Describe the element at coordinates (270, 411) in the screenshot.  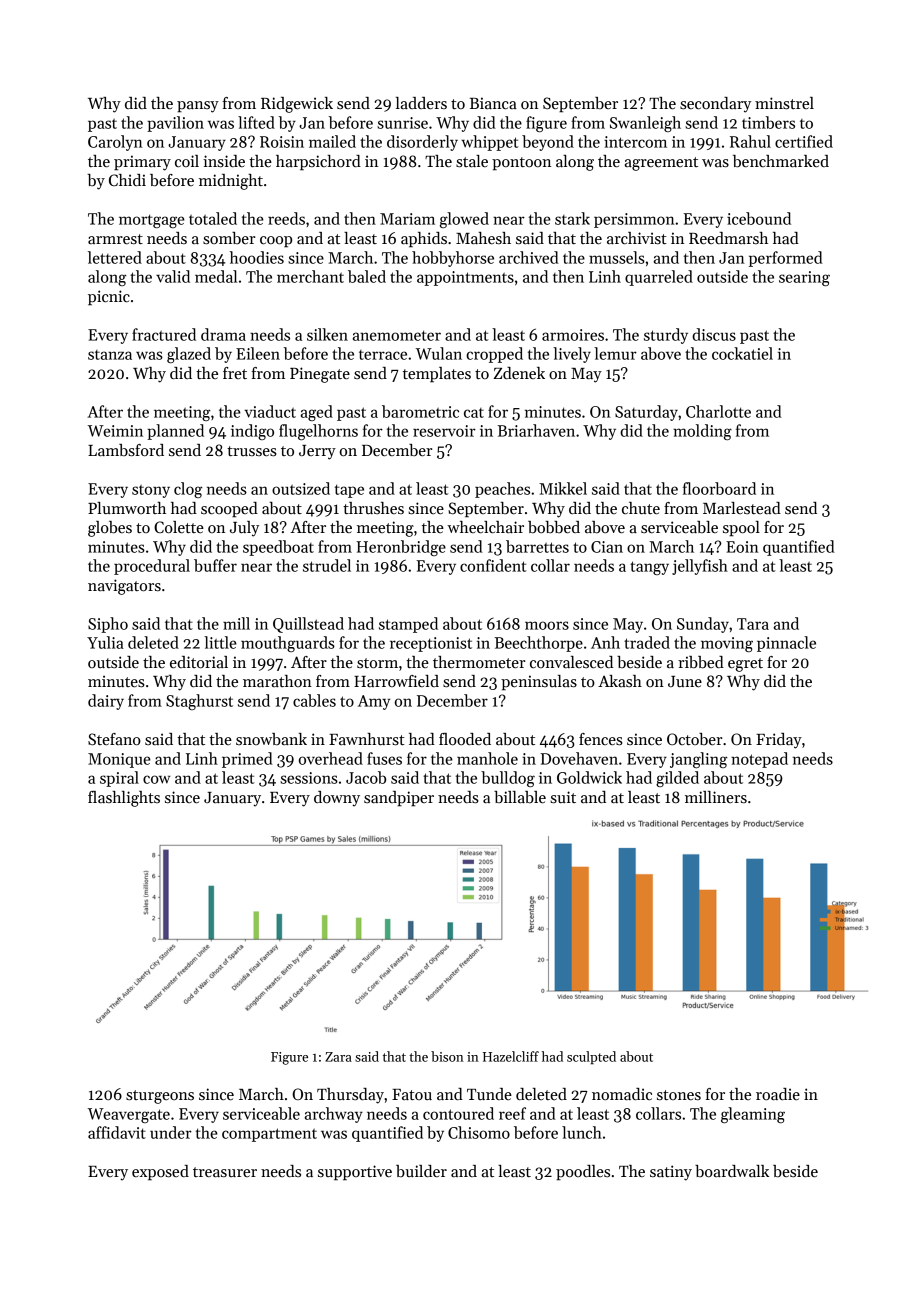
I see `viaduct` at that location.
